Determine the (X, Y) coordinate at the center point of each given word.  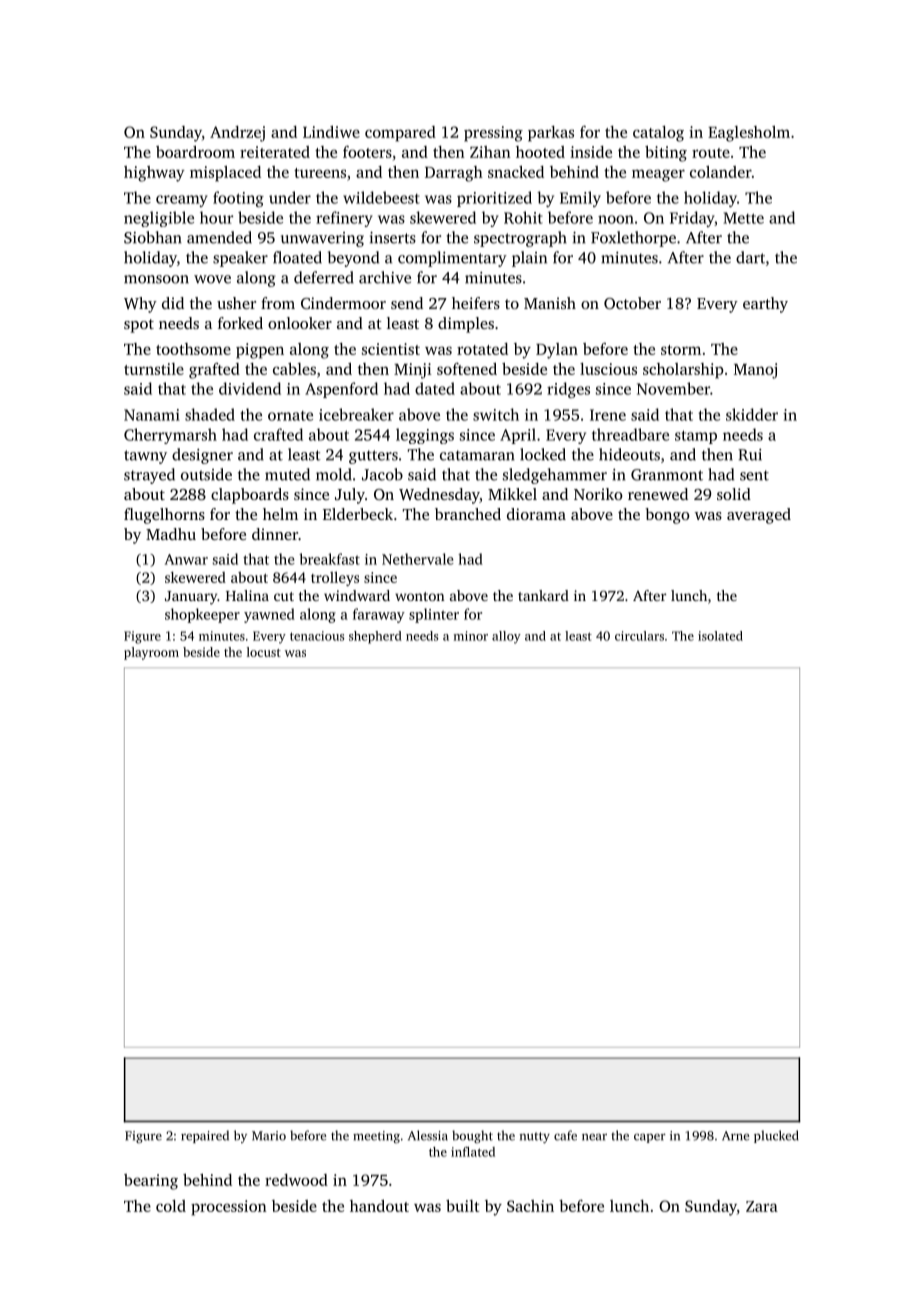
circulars (639, 636)
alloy (506, 637)
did (173, 303)
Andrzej (237, 134)
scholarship (683, 371)
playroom (151, 653)
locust (264, 652)
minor (471, 636)
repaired (205, 1136)
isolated (720, 636)
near (594, 1137)
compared (400, 134)
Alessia (428, 1135)
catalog (658, 134)
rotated (482, 349)
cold (171, 1206)
